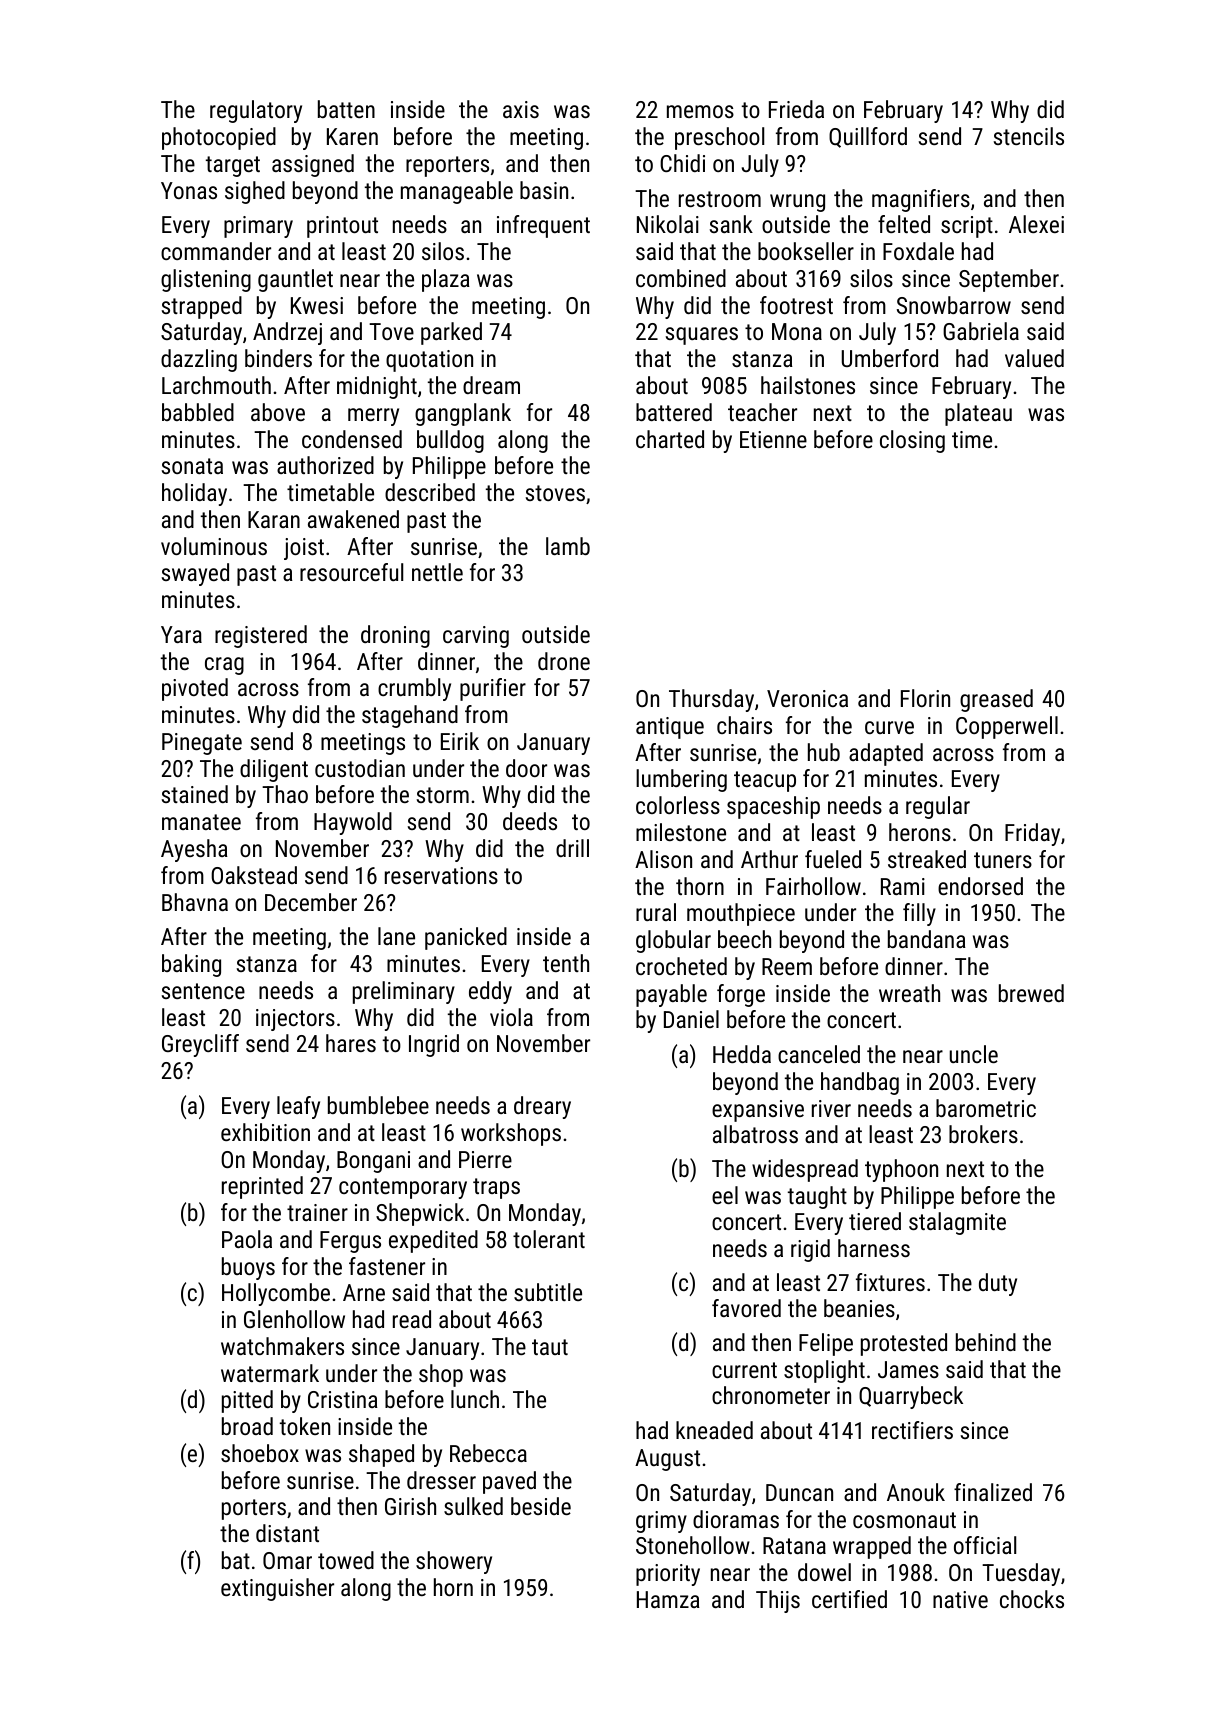  What do you see at coordinates (287, 1533) in the screenshot?
I see `distant` at bounding box center [287, 1533].
